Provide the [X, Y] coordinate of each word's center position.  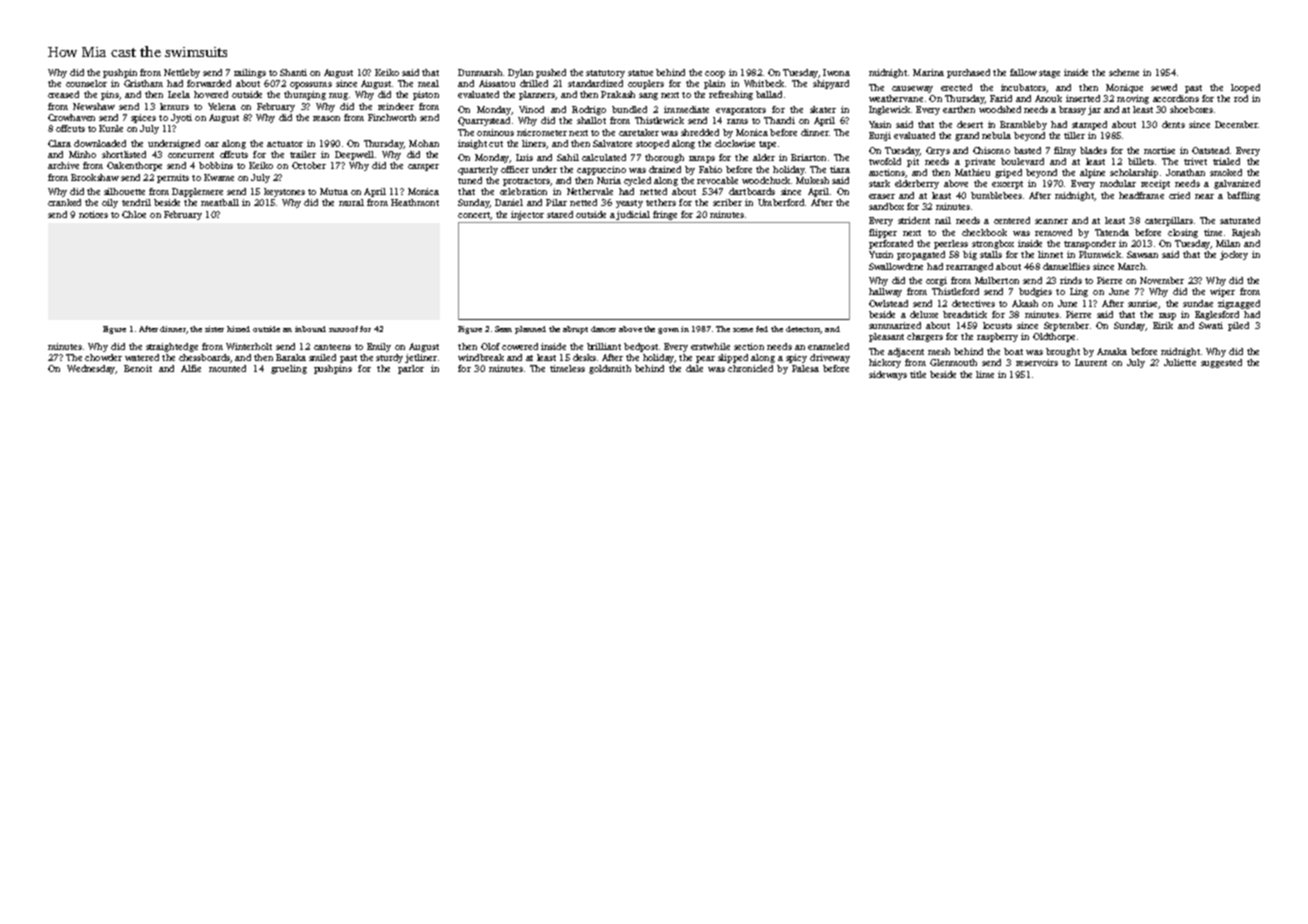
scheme [1124, 72]
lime [985, 374]
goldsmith [610, 369]
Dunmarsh [480, 72]
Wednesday [91, 369]
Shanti [293, 72]
